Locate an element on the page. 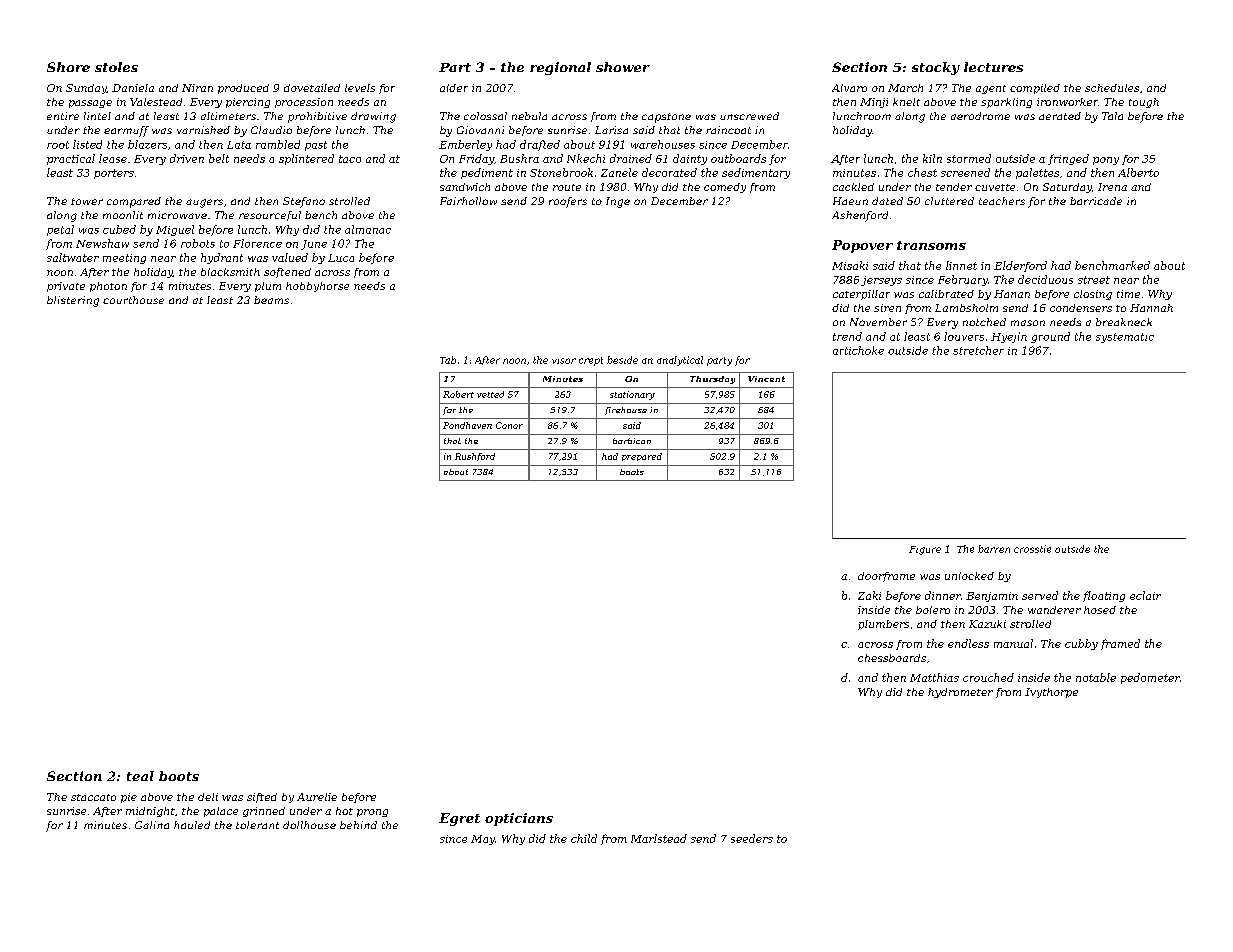 Image resolution: width=1233 pixels, height=952 pixels. Ivythorpe is located at coordinates (1051, 693).
